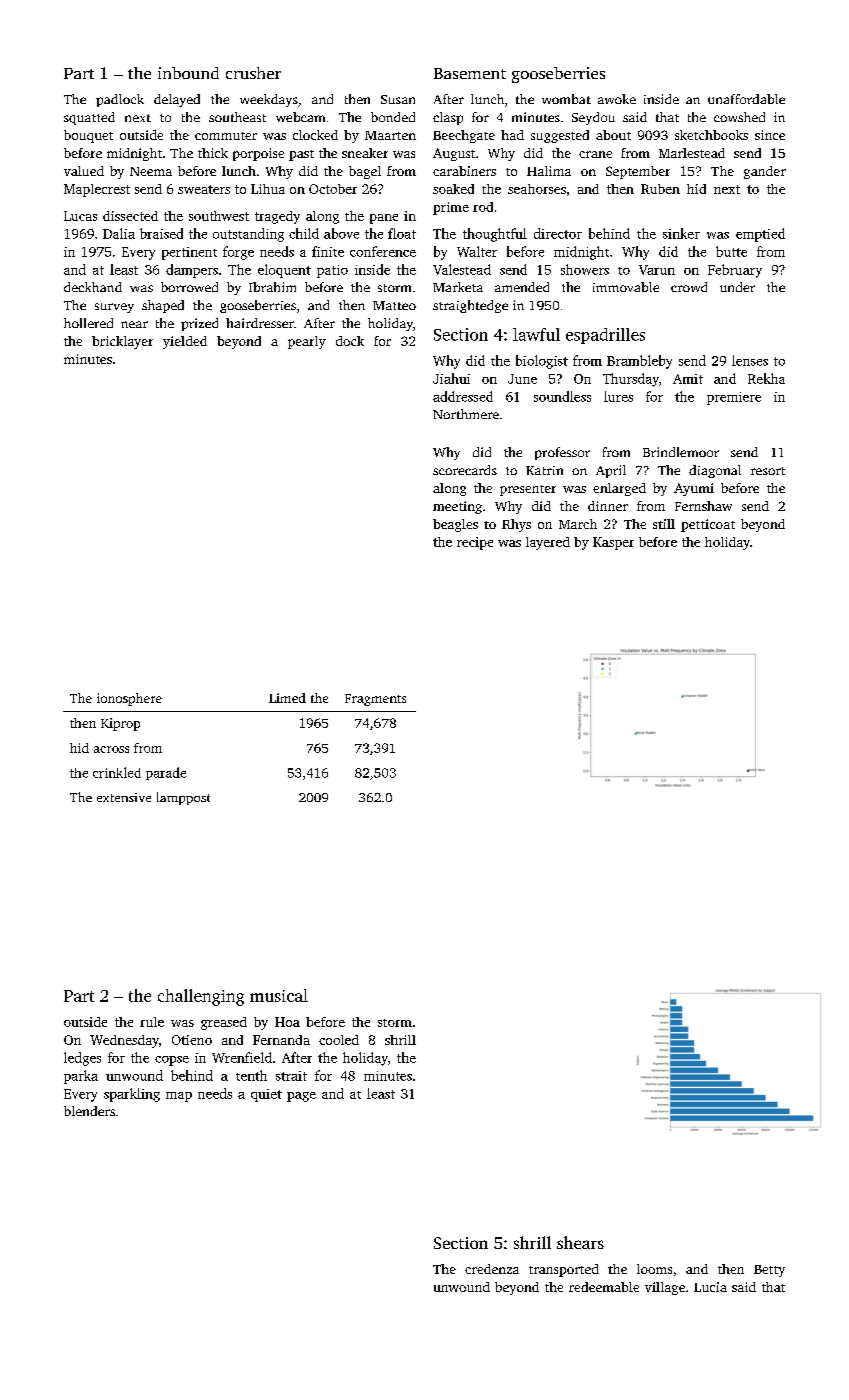  Describe the element at coordinates (465, 470) in the screenshot. I see `scorecards` at that location.
